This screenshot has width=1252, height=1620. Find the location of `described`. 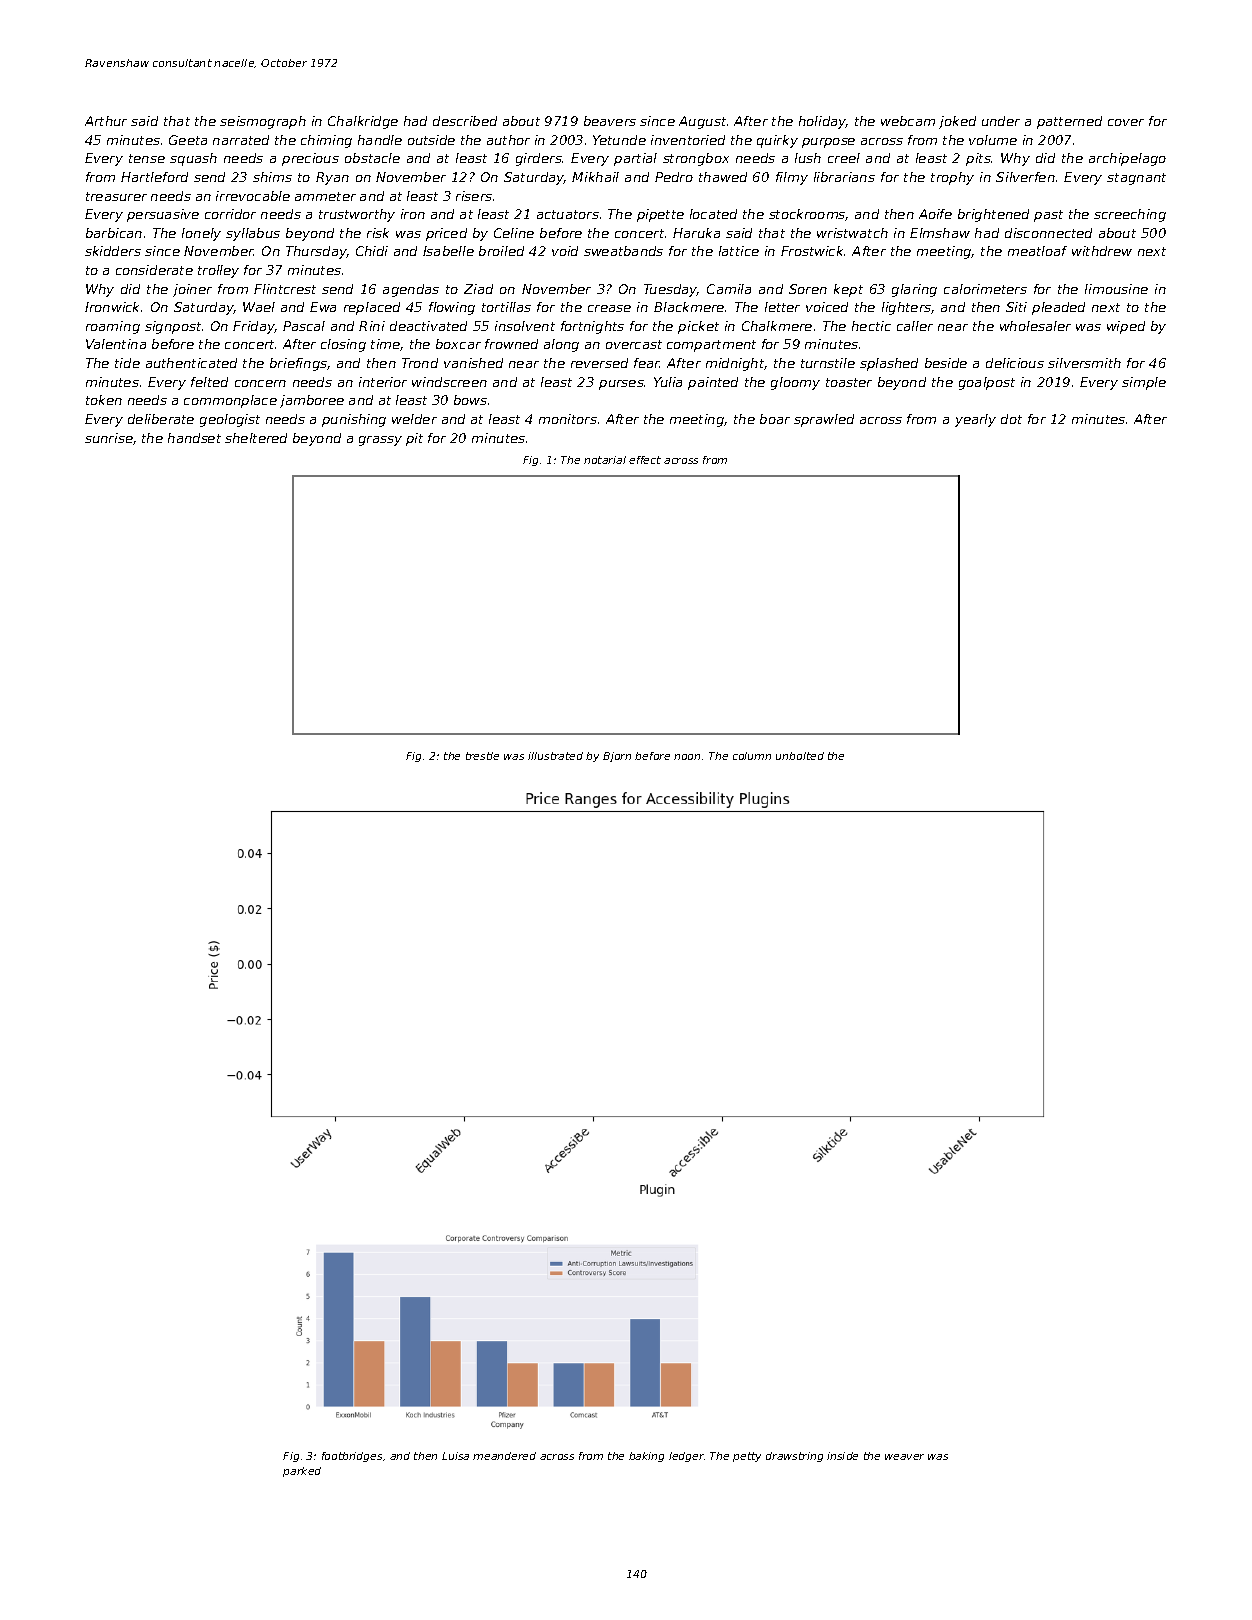

described is located at coordinates (465, 121).
